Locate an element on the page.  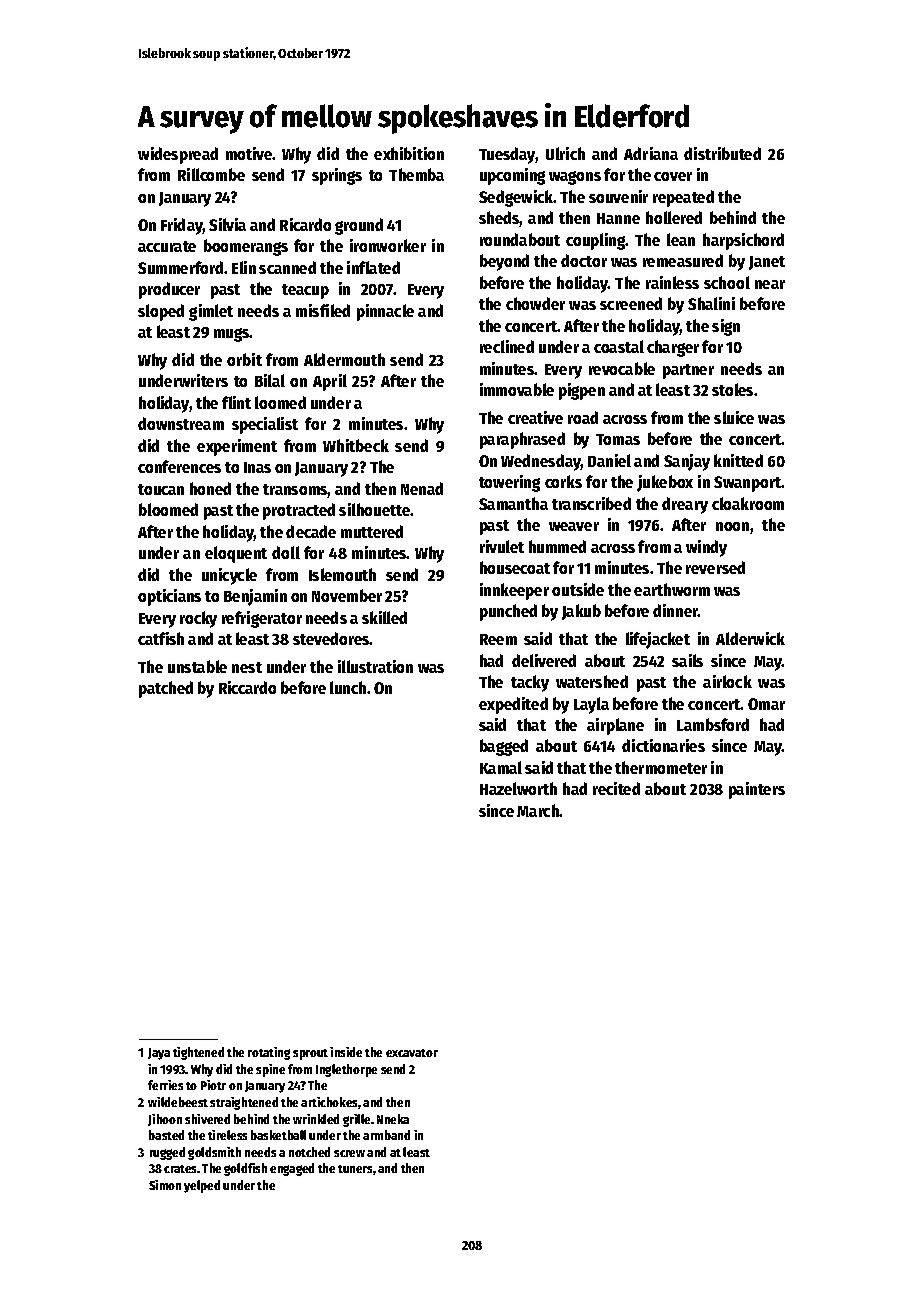
Tuesday is located at coordinates (507, 155).
